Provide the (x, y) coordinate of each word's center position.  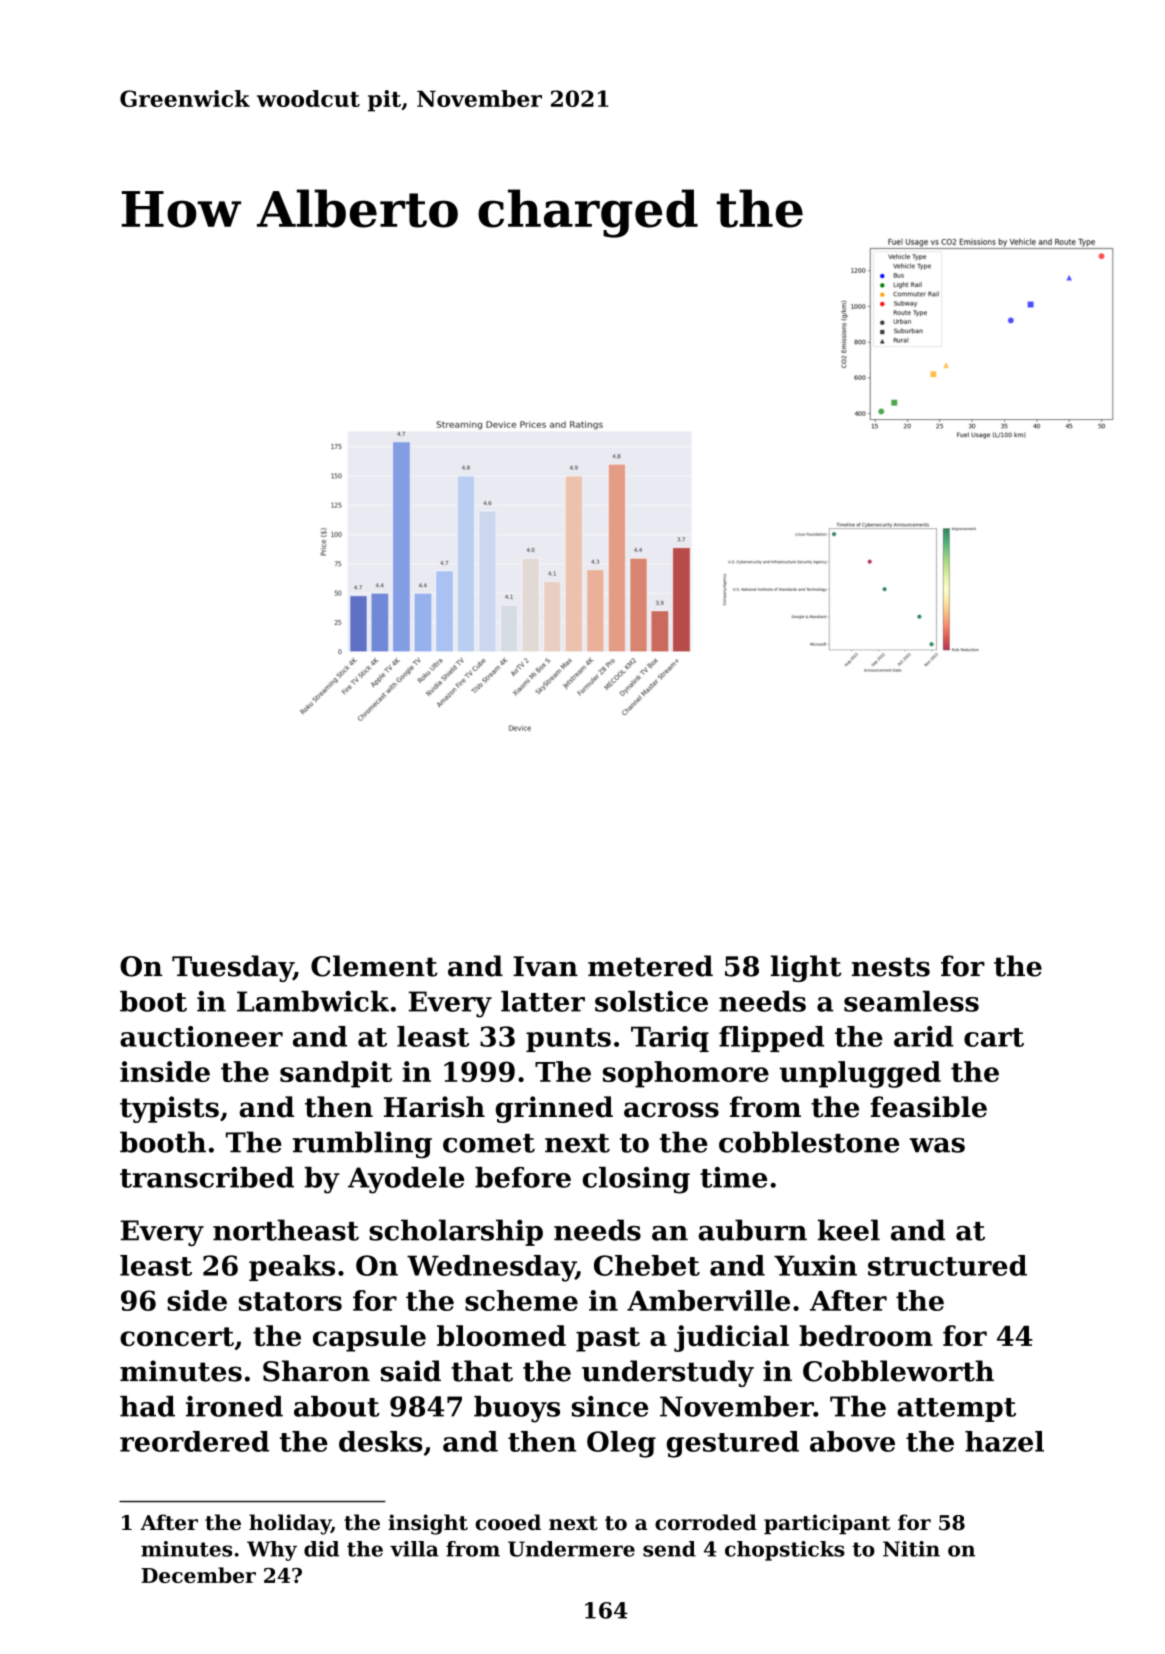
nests (891, 967)
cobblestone (809, 1142)
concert (177, 1336)
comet (489, 1143)
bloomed (501, 1335)
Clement (374, 966)
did (321, 1549)
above (852, 1441)
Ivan (545, 966)
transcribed (207, 1177)
